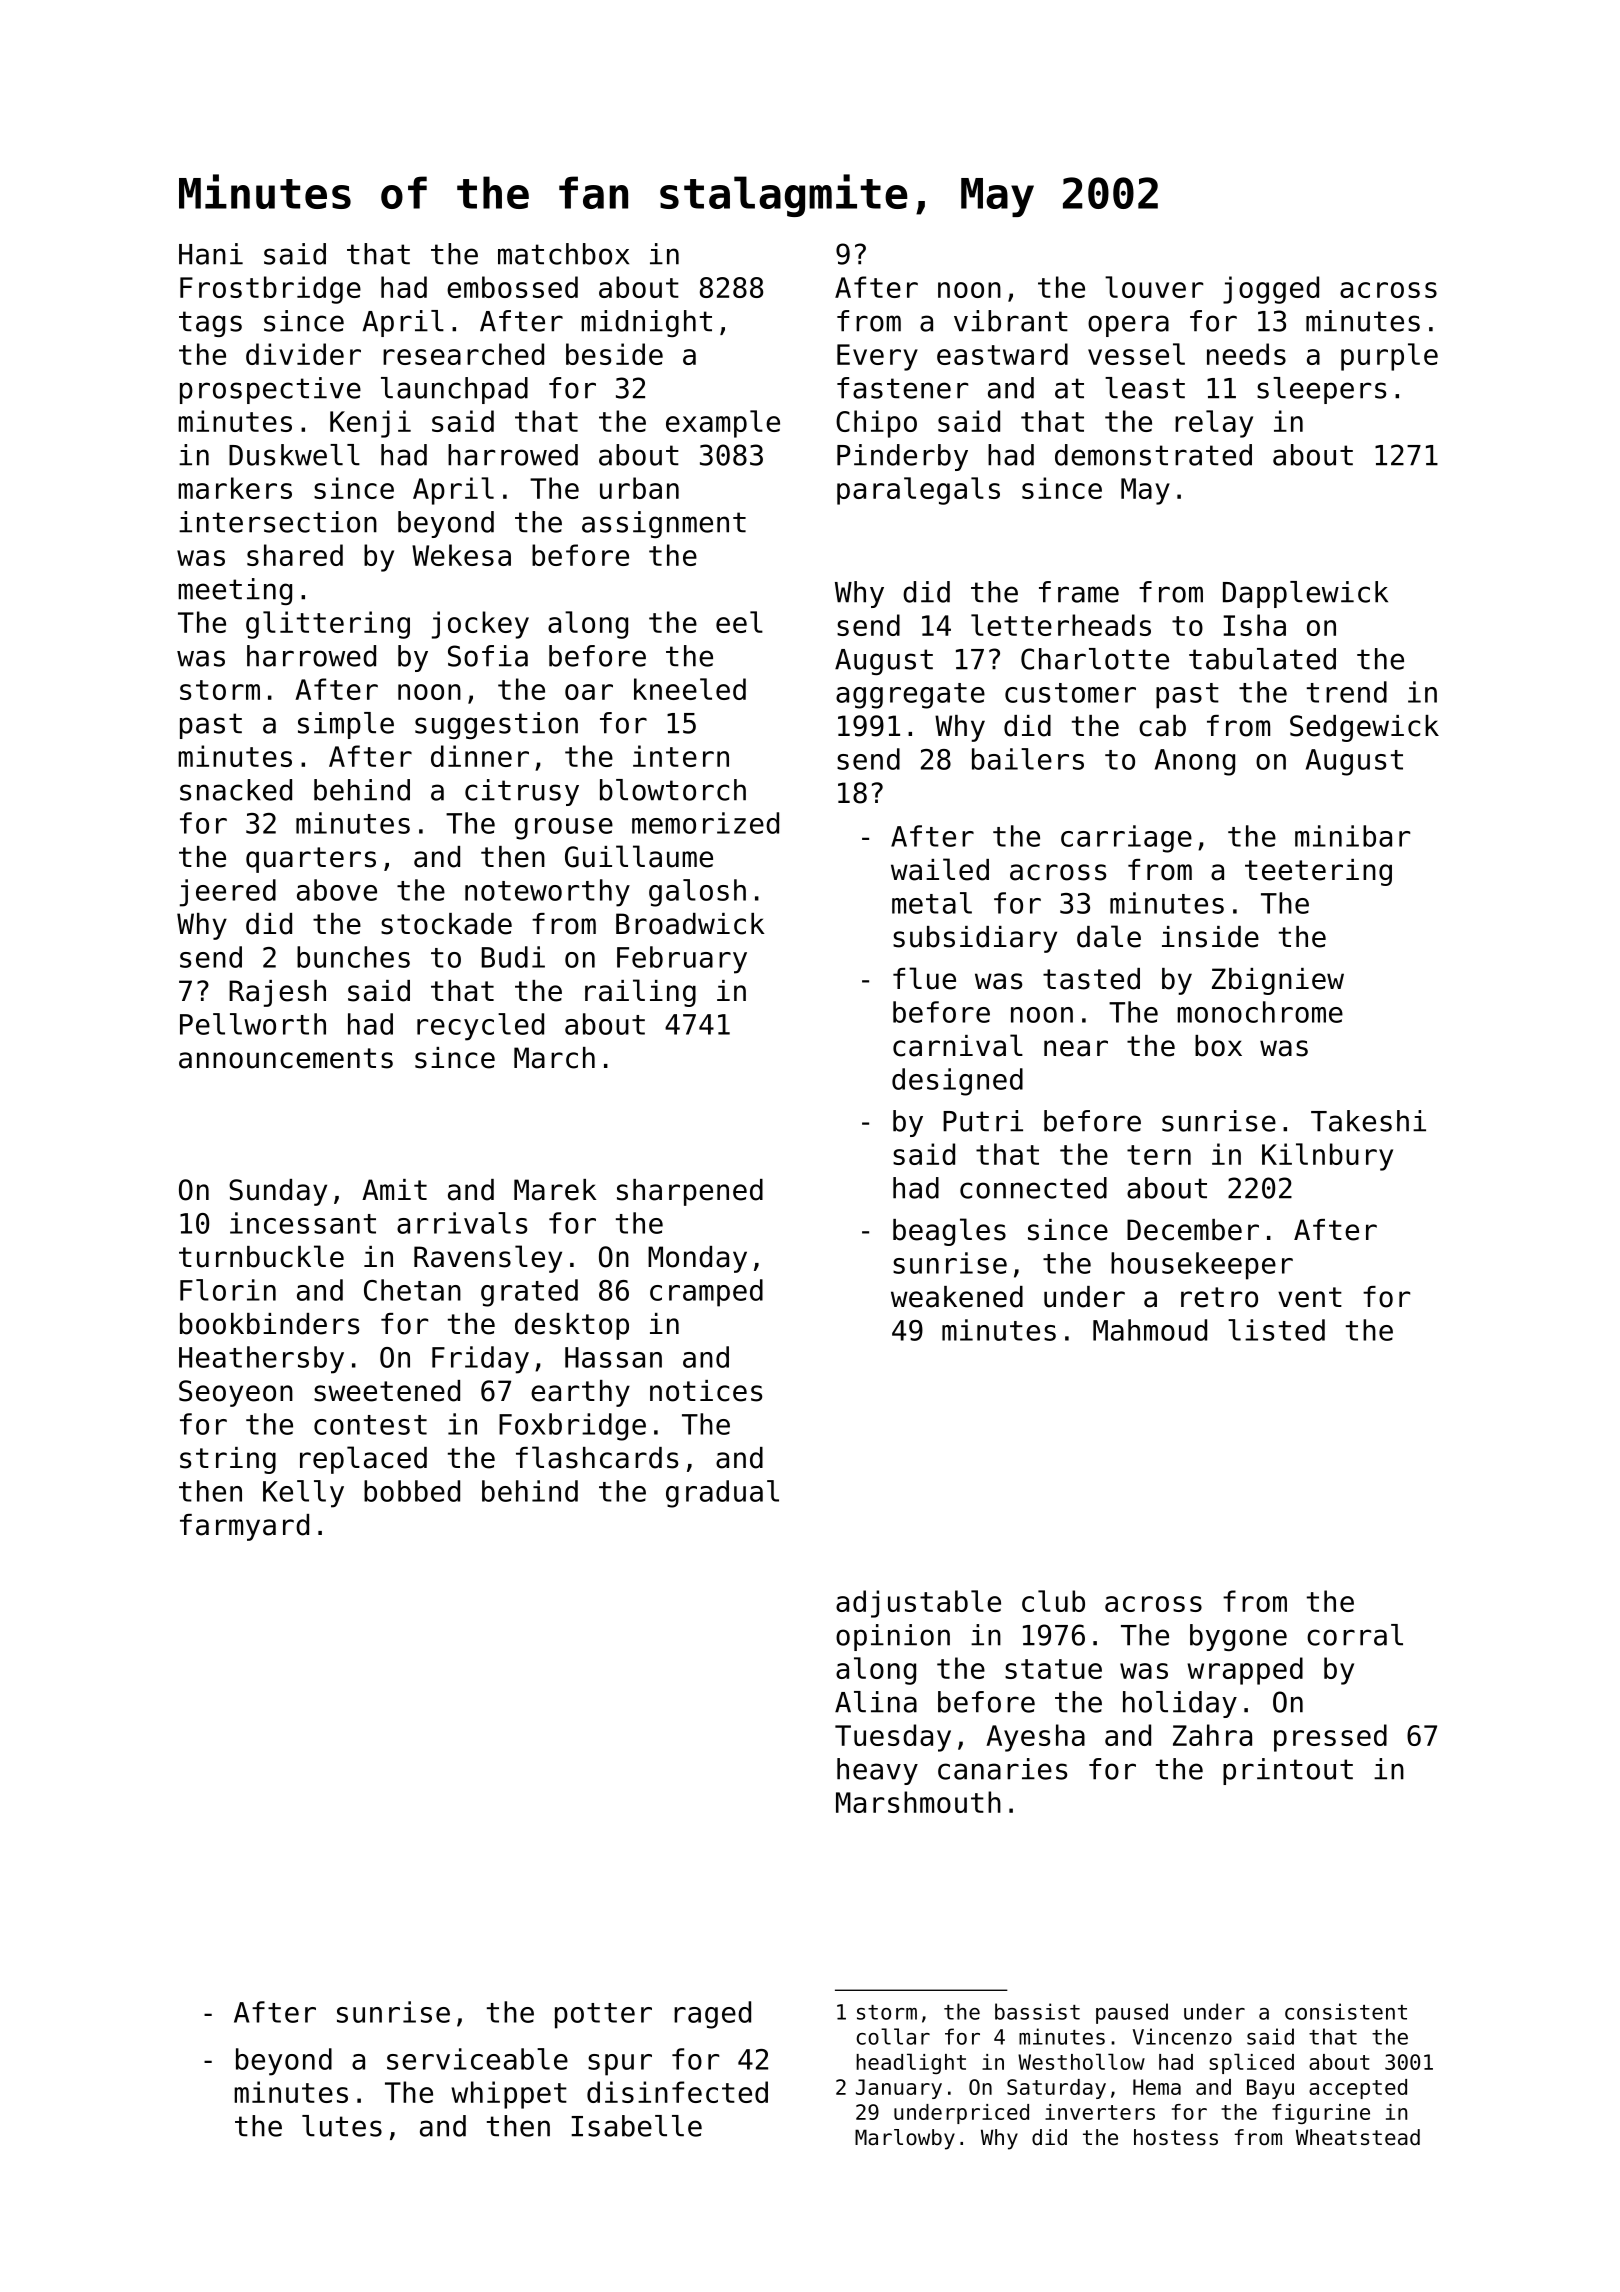 The width and height of the image is (1620, 2292). I want to click on farmyard, so click(244, 1527).
